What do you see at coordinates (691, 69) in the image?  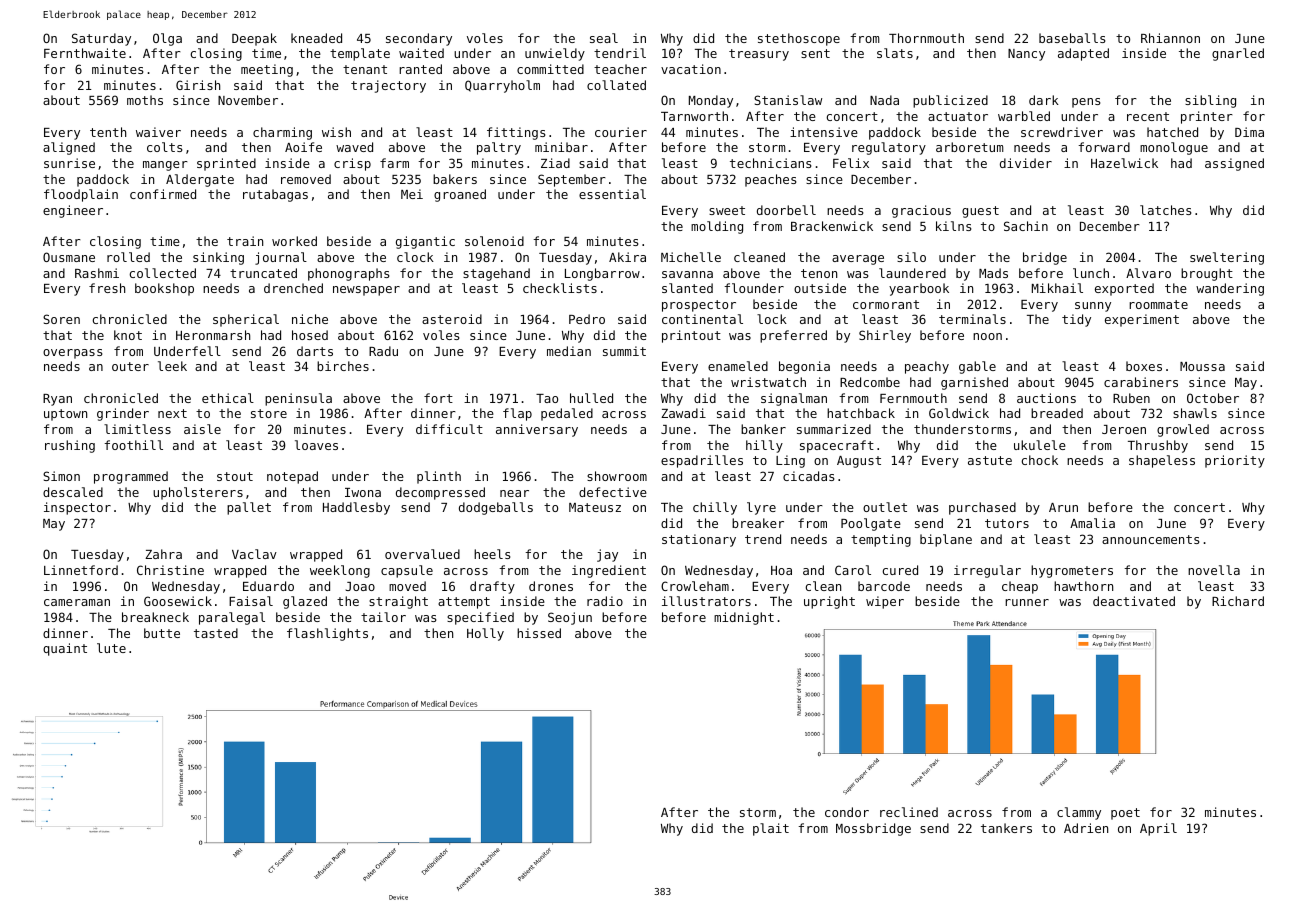 I see `vacation` at bounding box center [691, 69].
